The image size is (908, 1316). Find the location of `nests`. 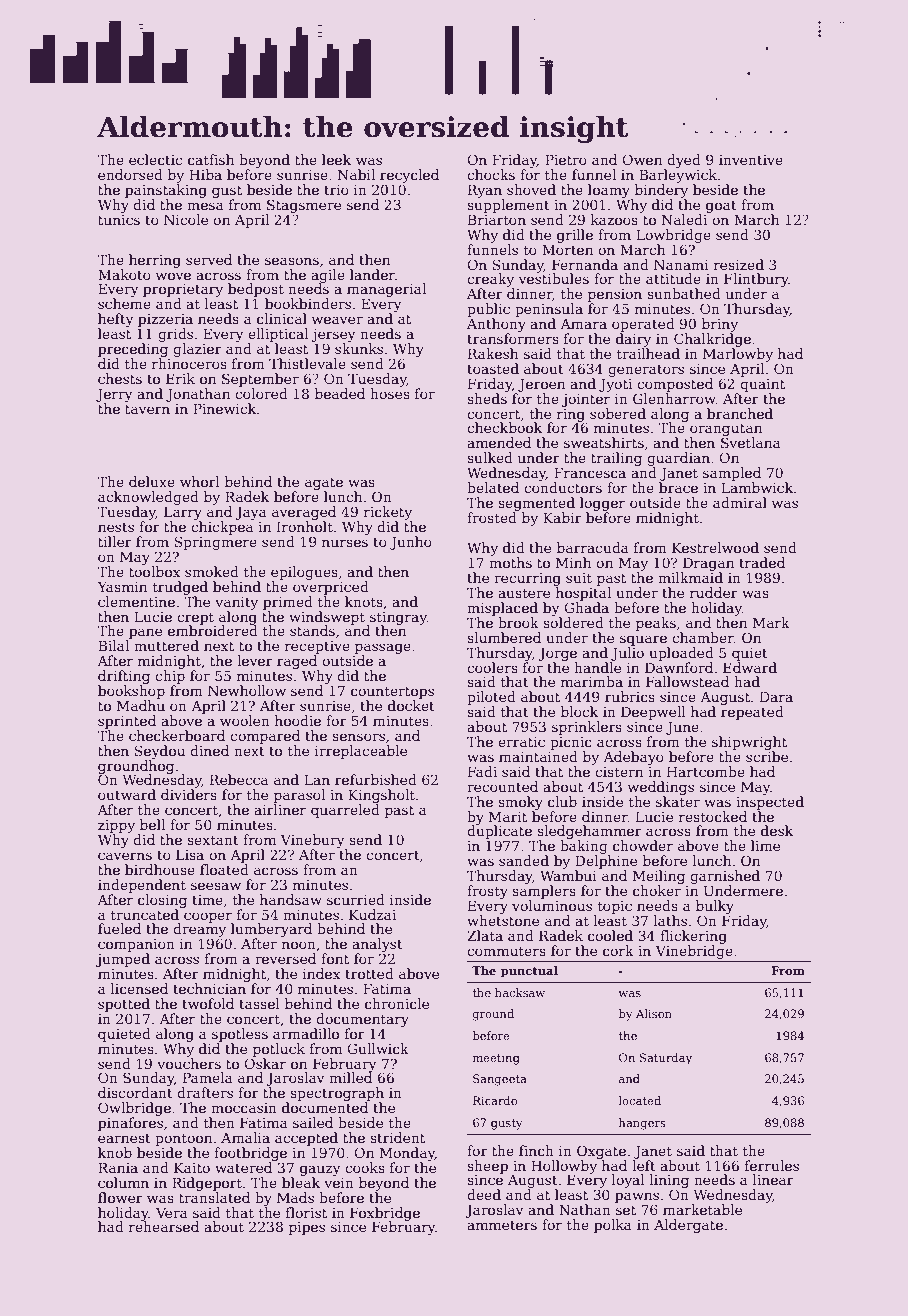

nests is located at coordinates (116, 527).
